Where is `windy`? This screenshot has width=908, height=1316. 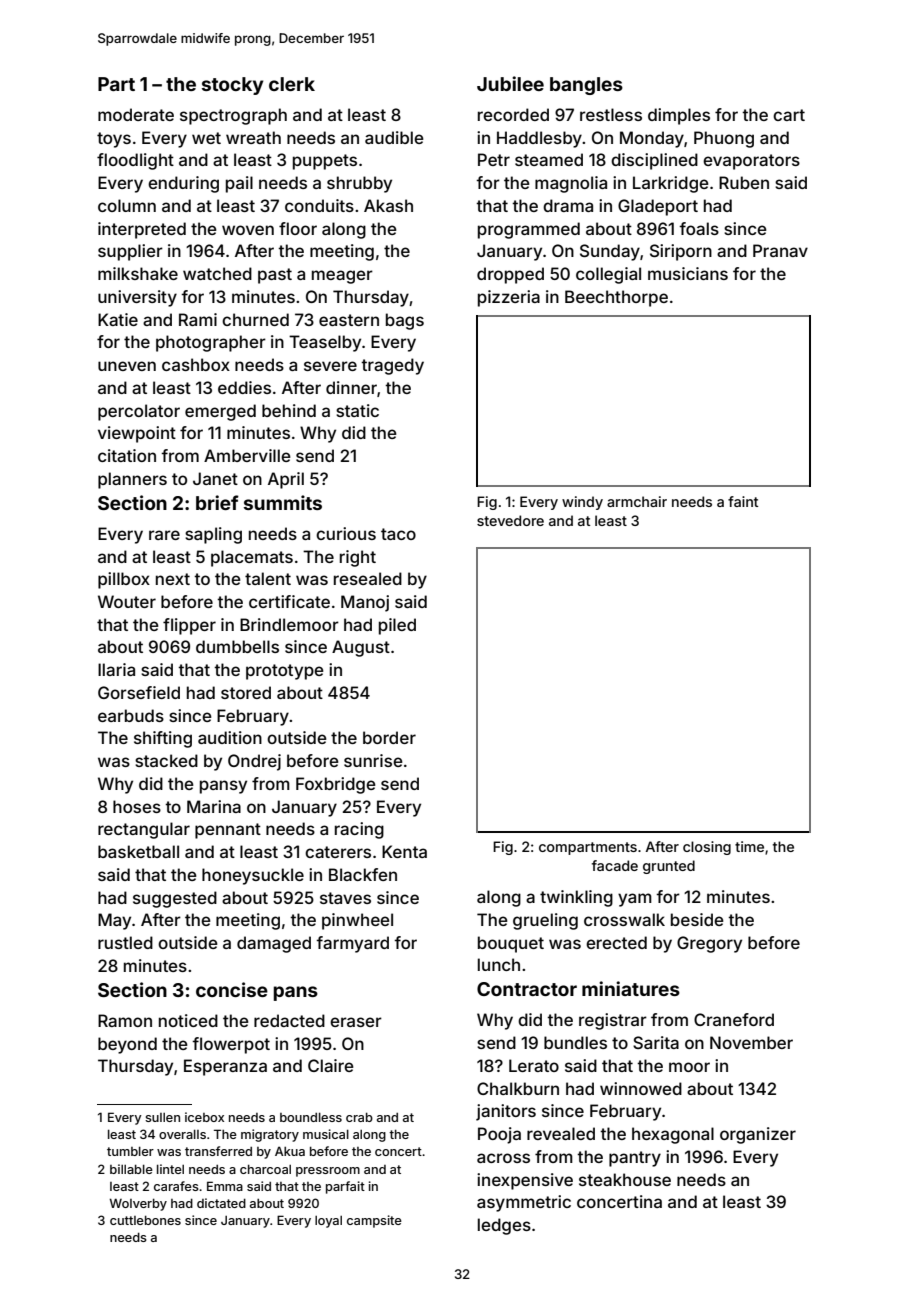 windy is located at coordinates (582, 503).
